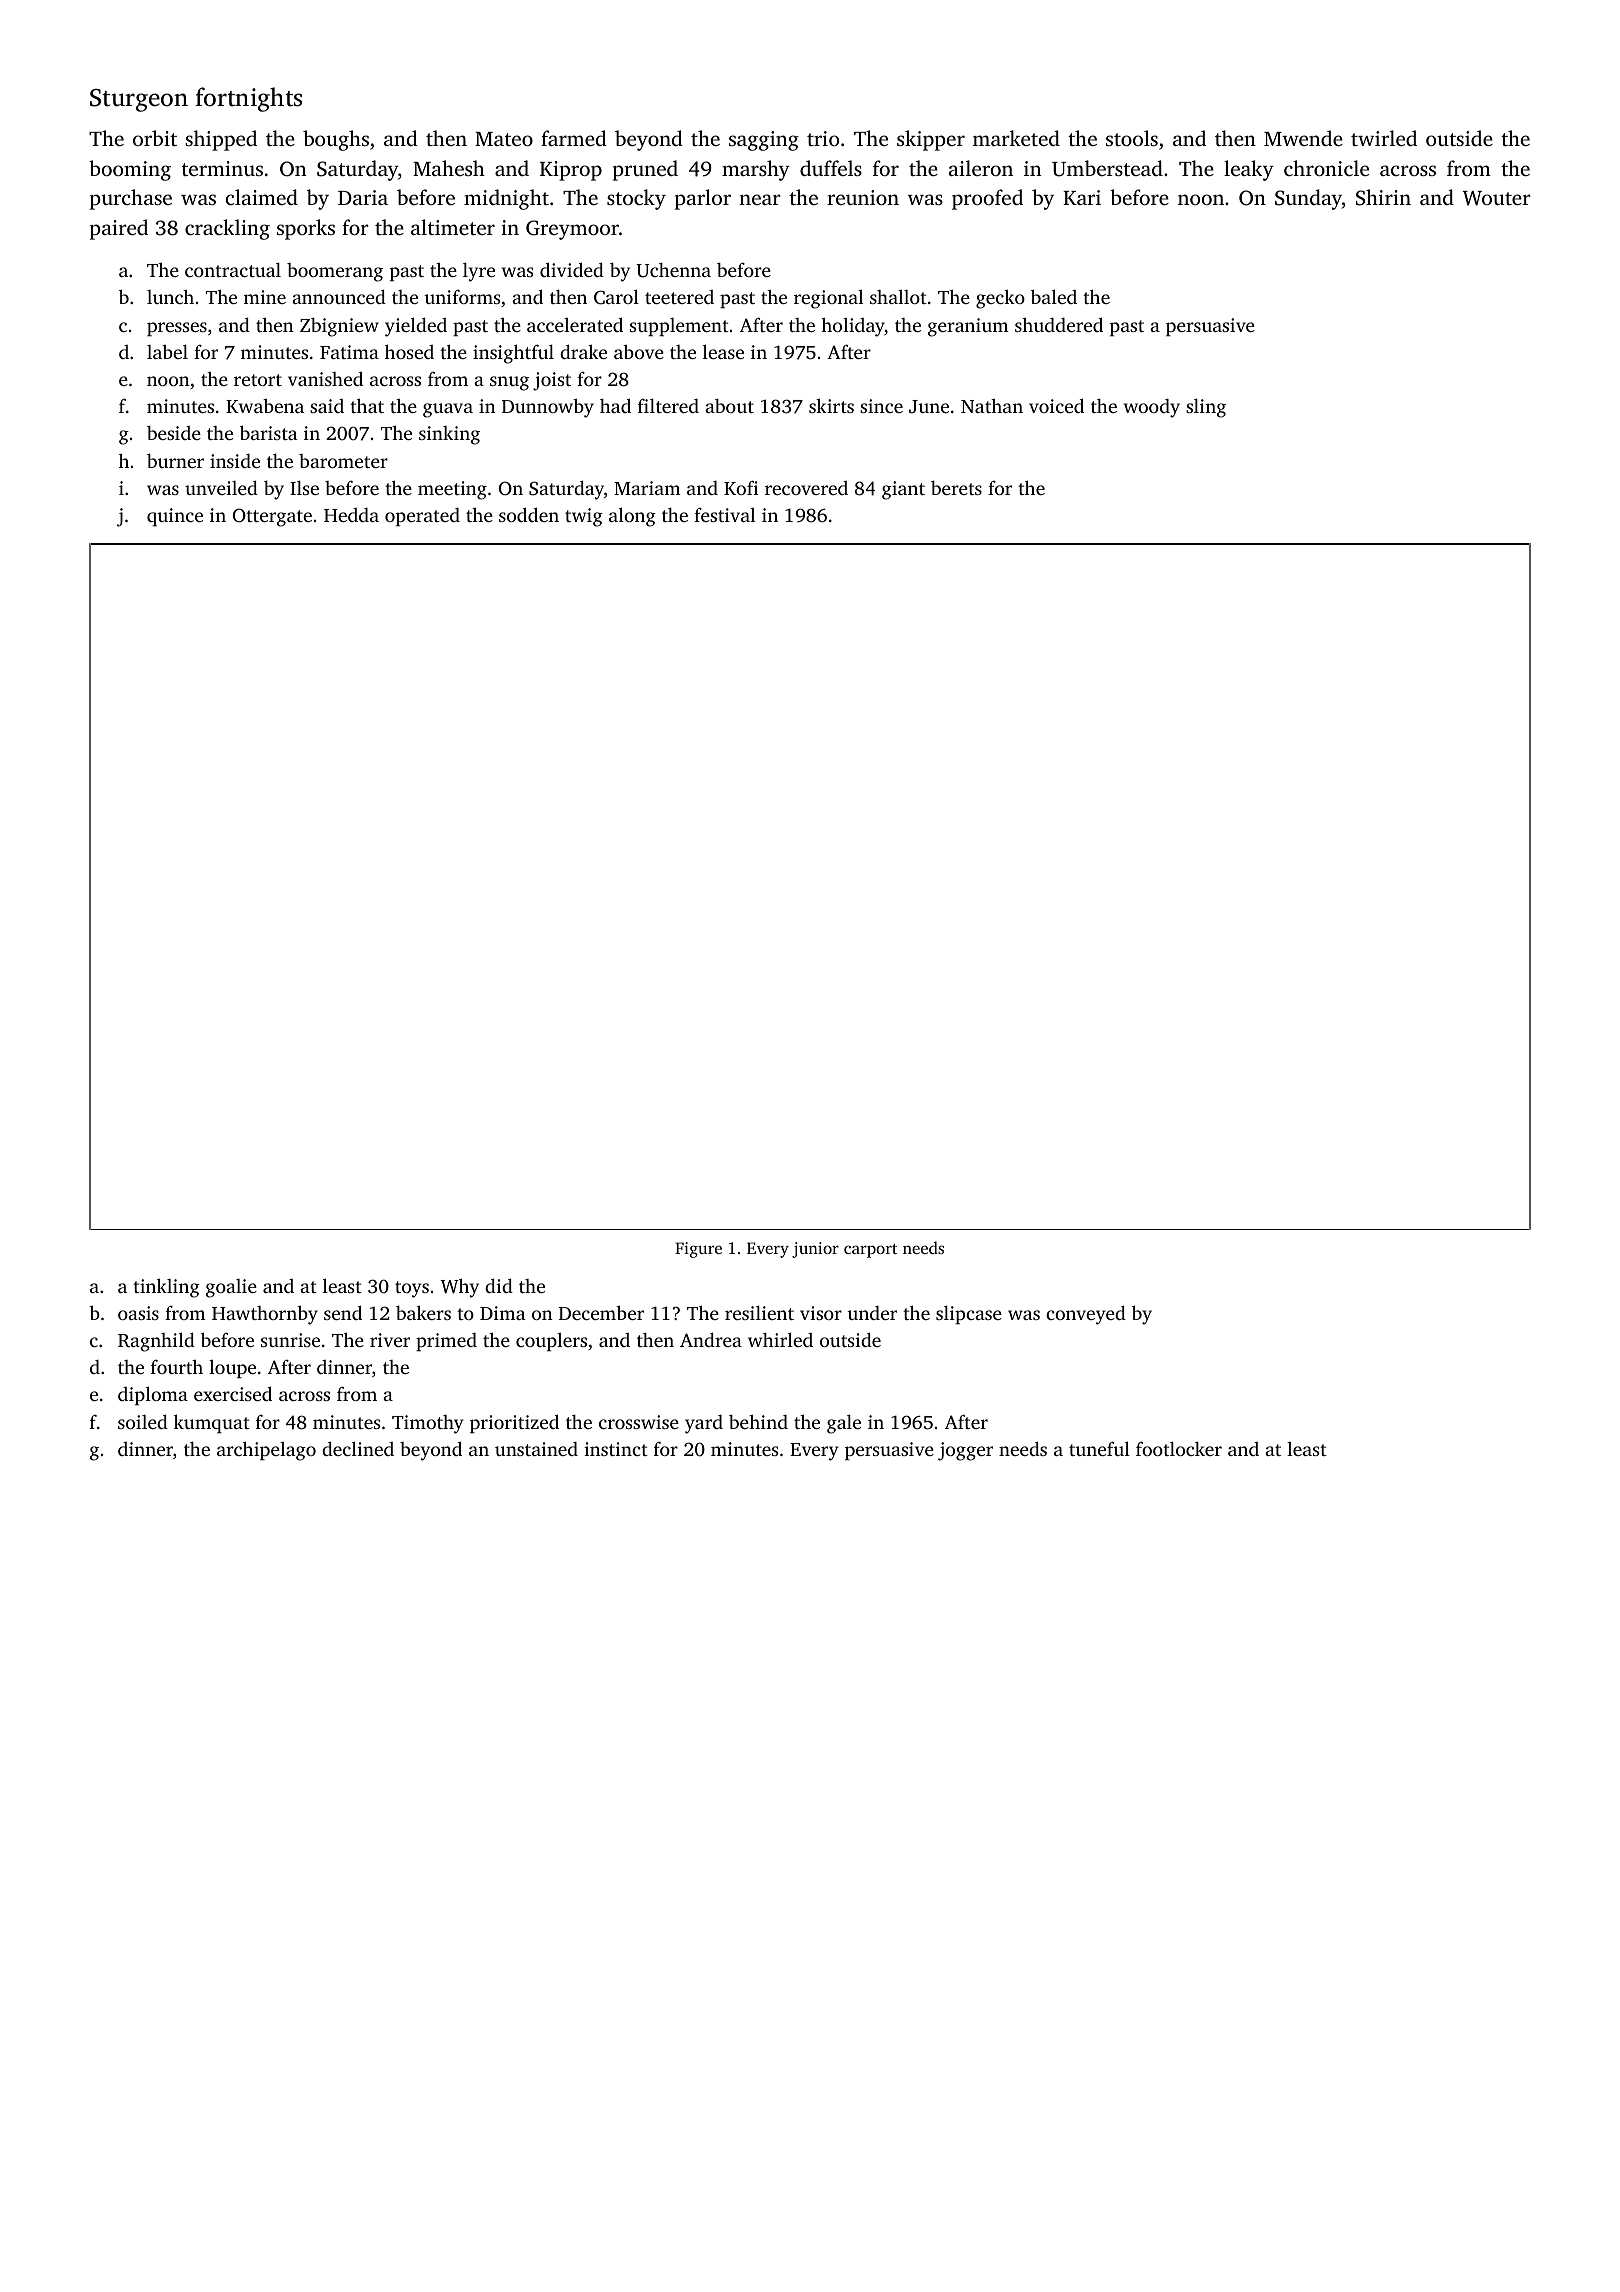 Image resolution: width=1620 pixels, height=2292 pixels. I want to click on booming, so click(130, 170).
